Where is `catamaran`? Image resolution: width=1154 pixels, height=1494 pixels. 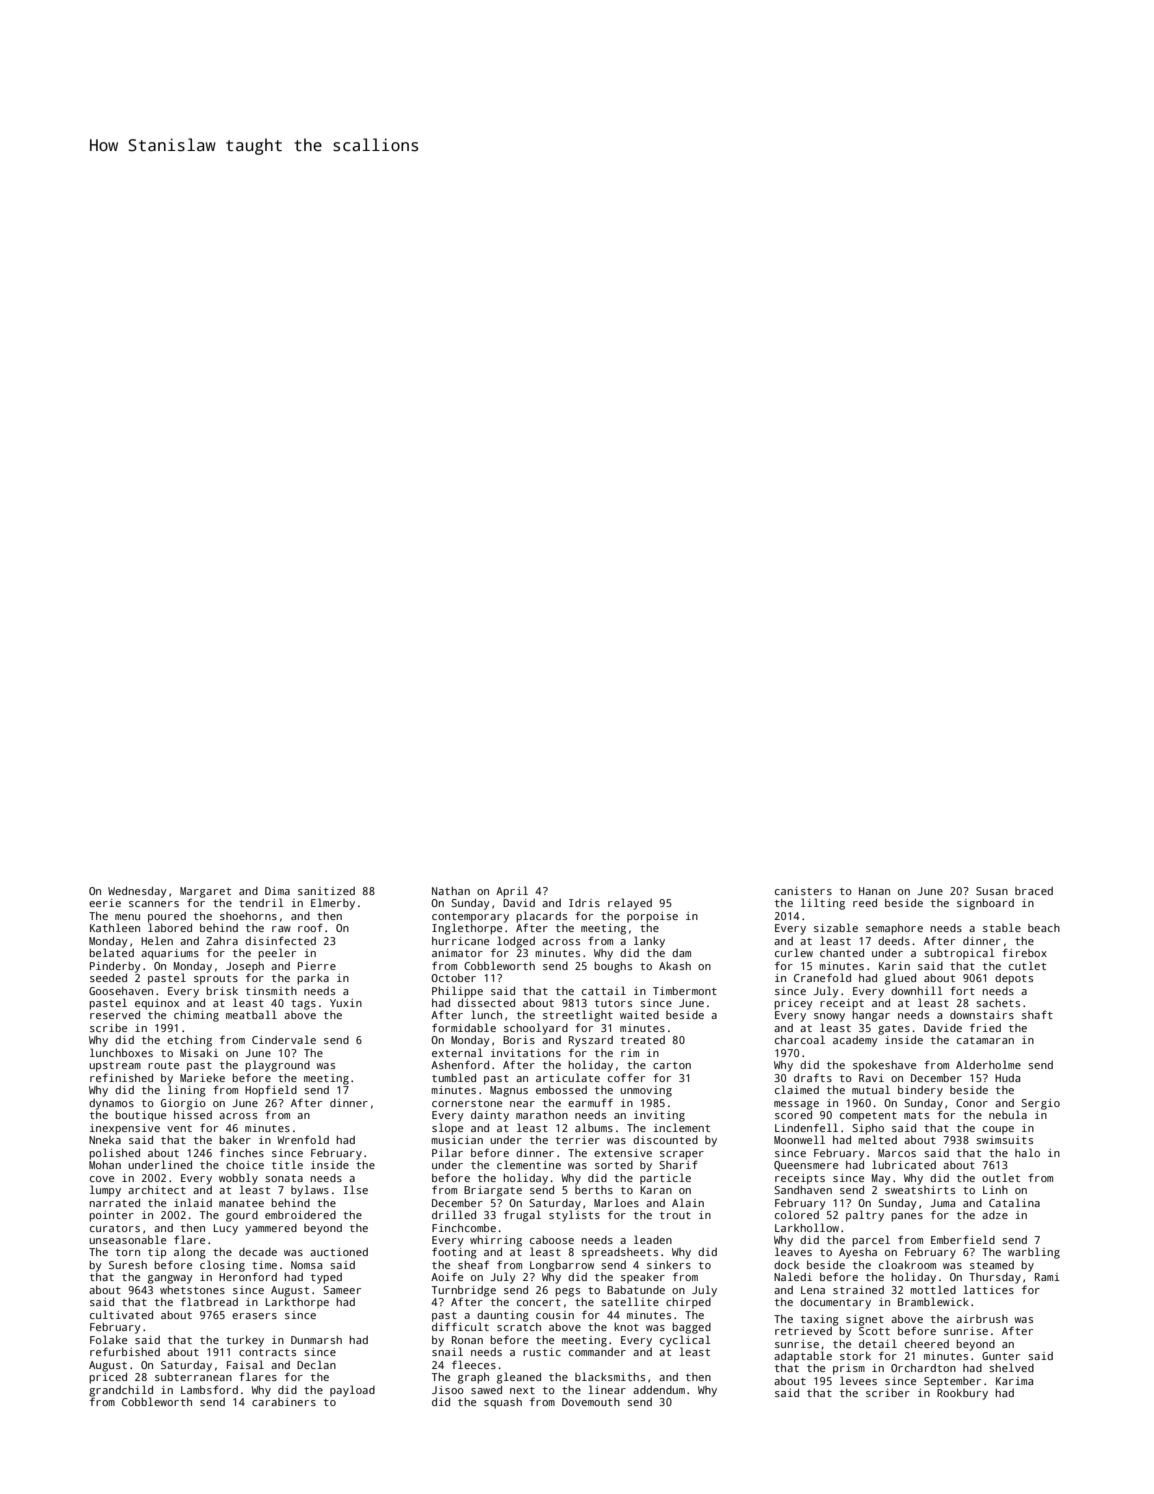
catamaran is located at coordinates (985, 1040).
